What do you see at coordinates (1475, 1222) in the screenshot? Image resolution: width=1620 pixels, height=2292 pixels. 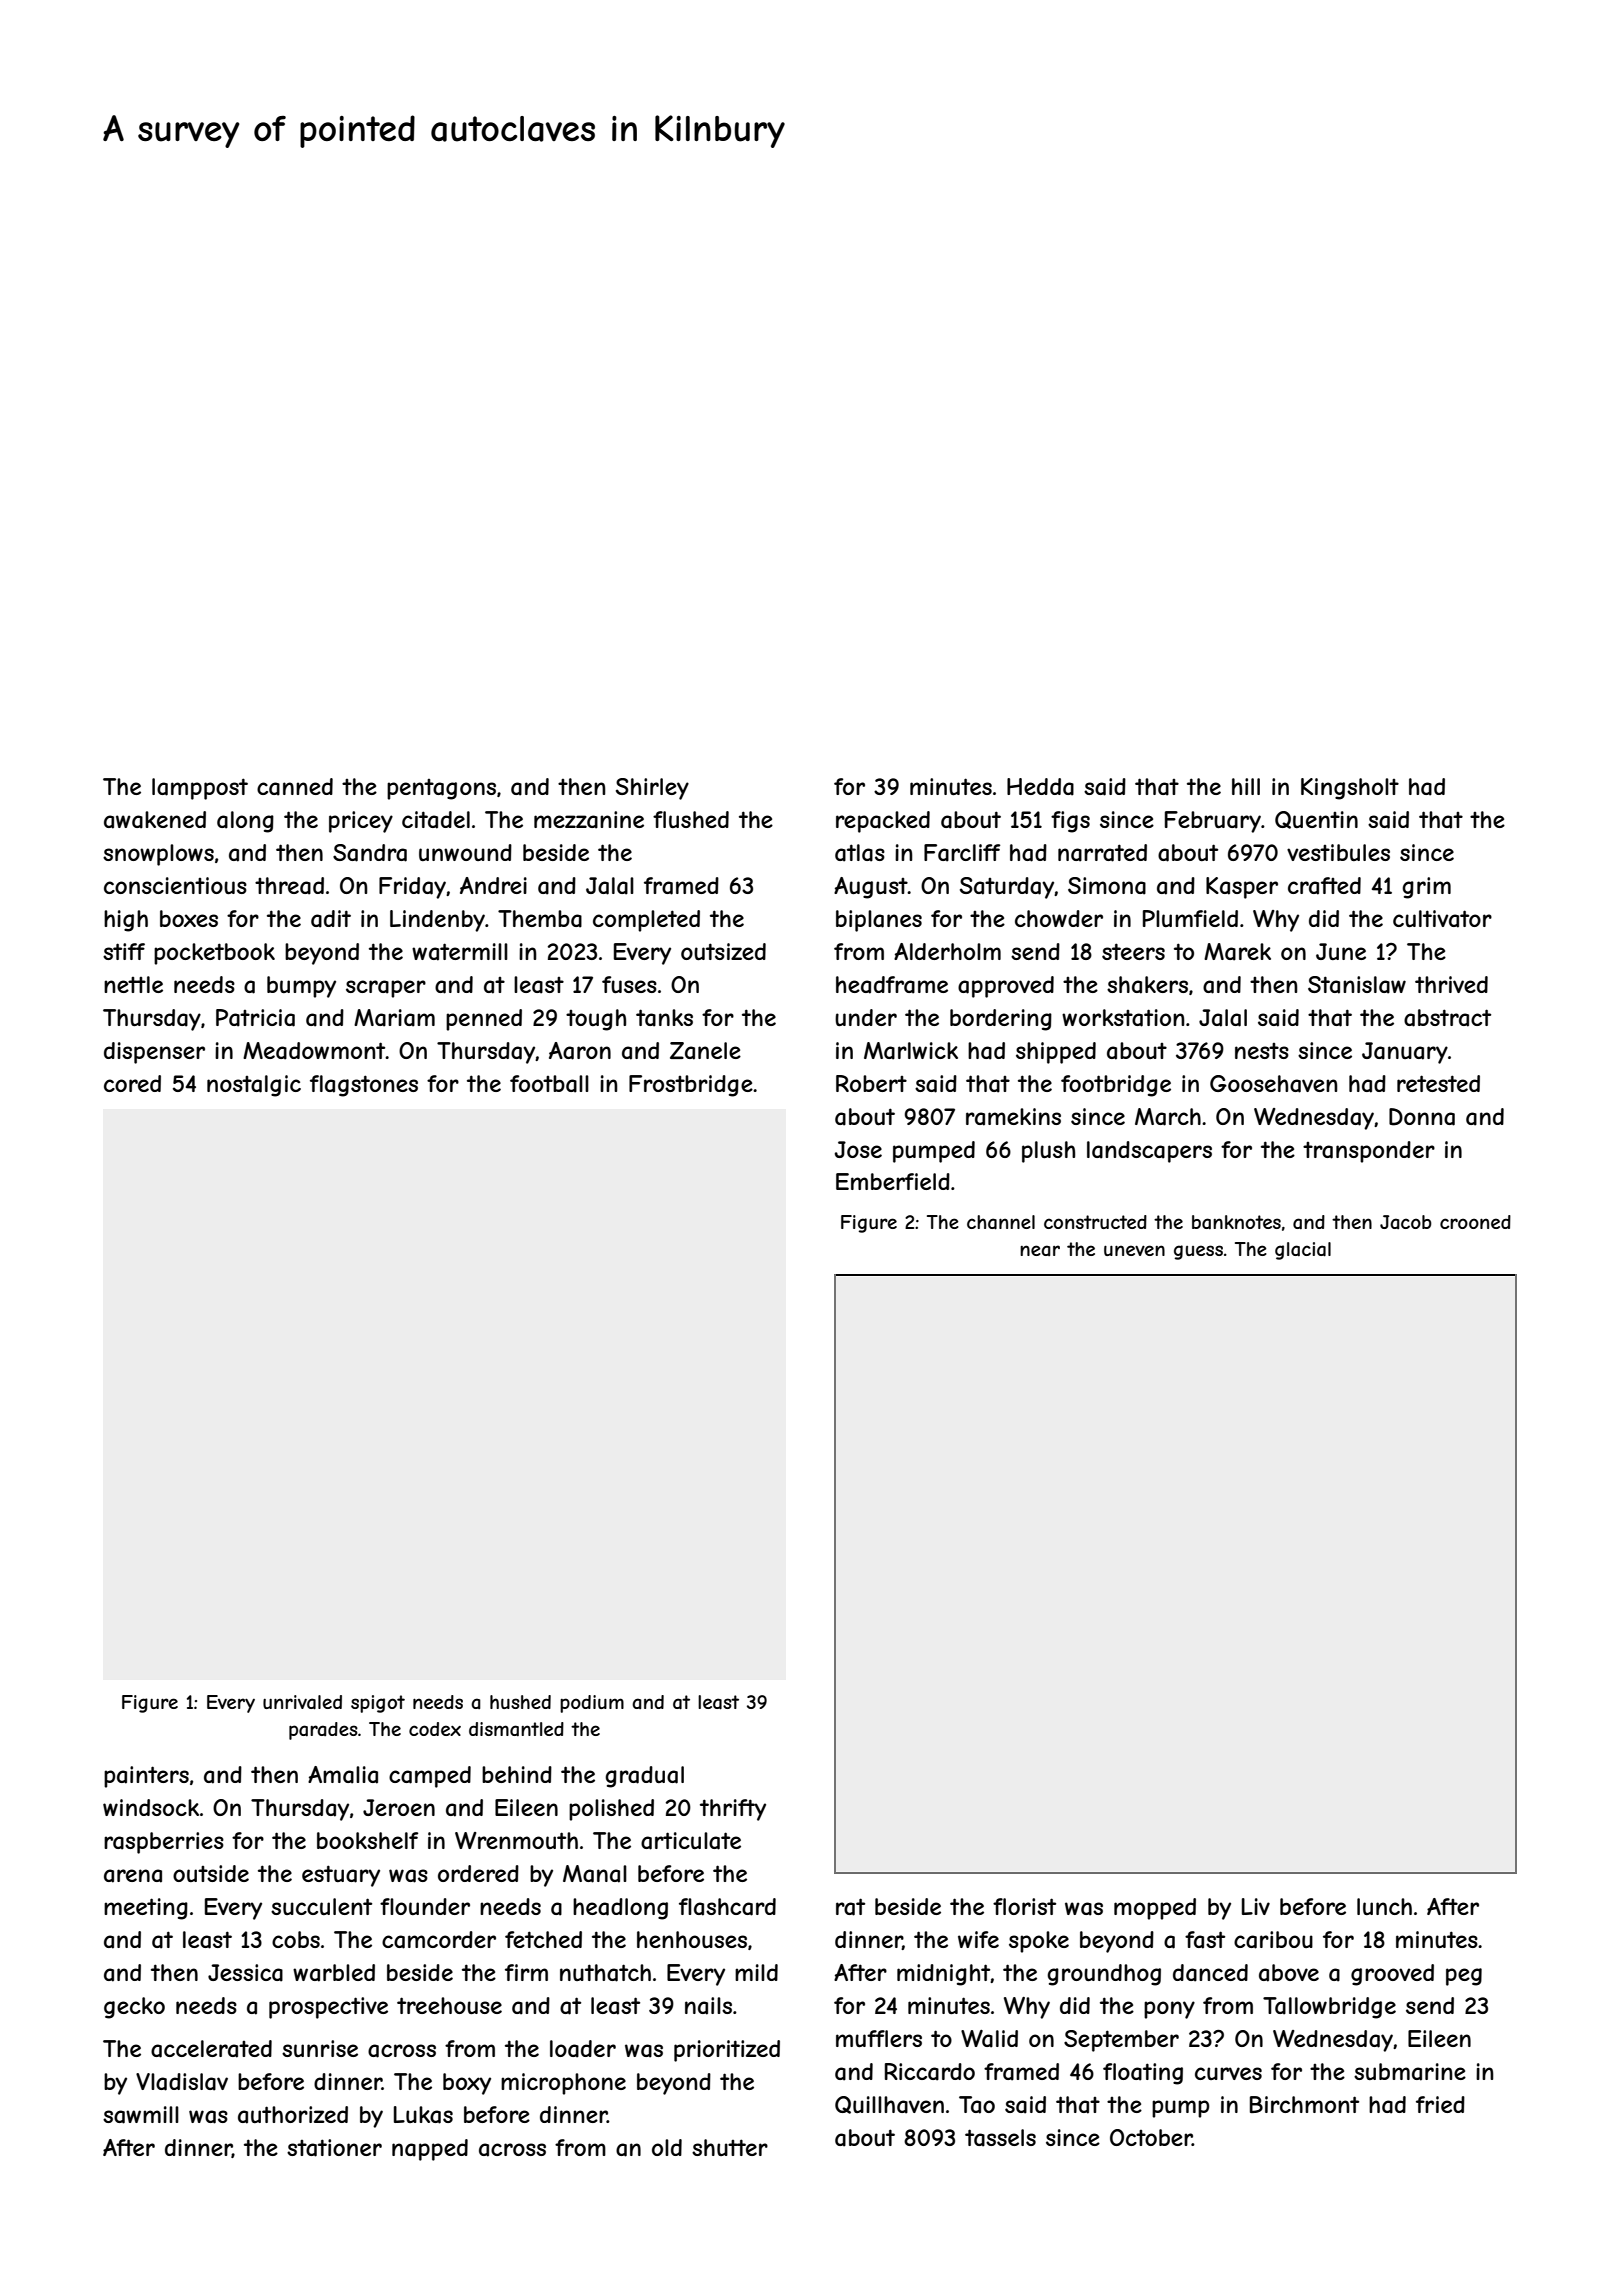 I see `crooned` at bounding box center [1475, 1222].
